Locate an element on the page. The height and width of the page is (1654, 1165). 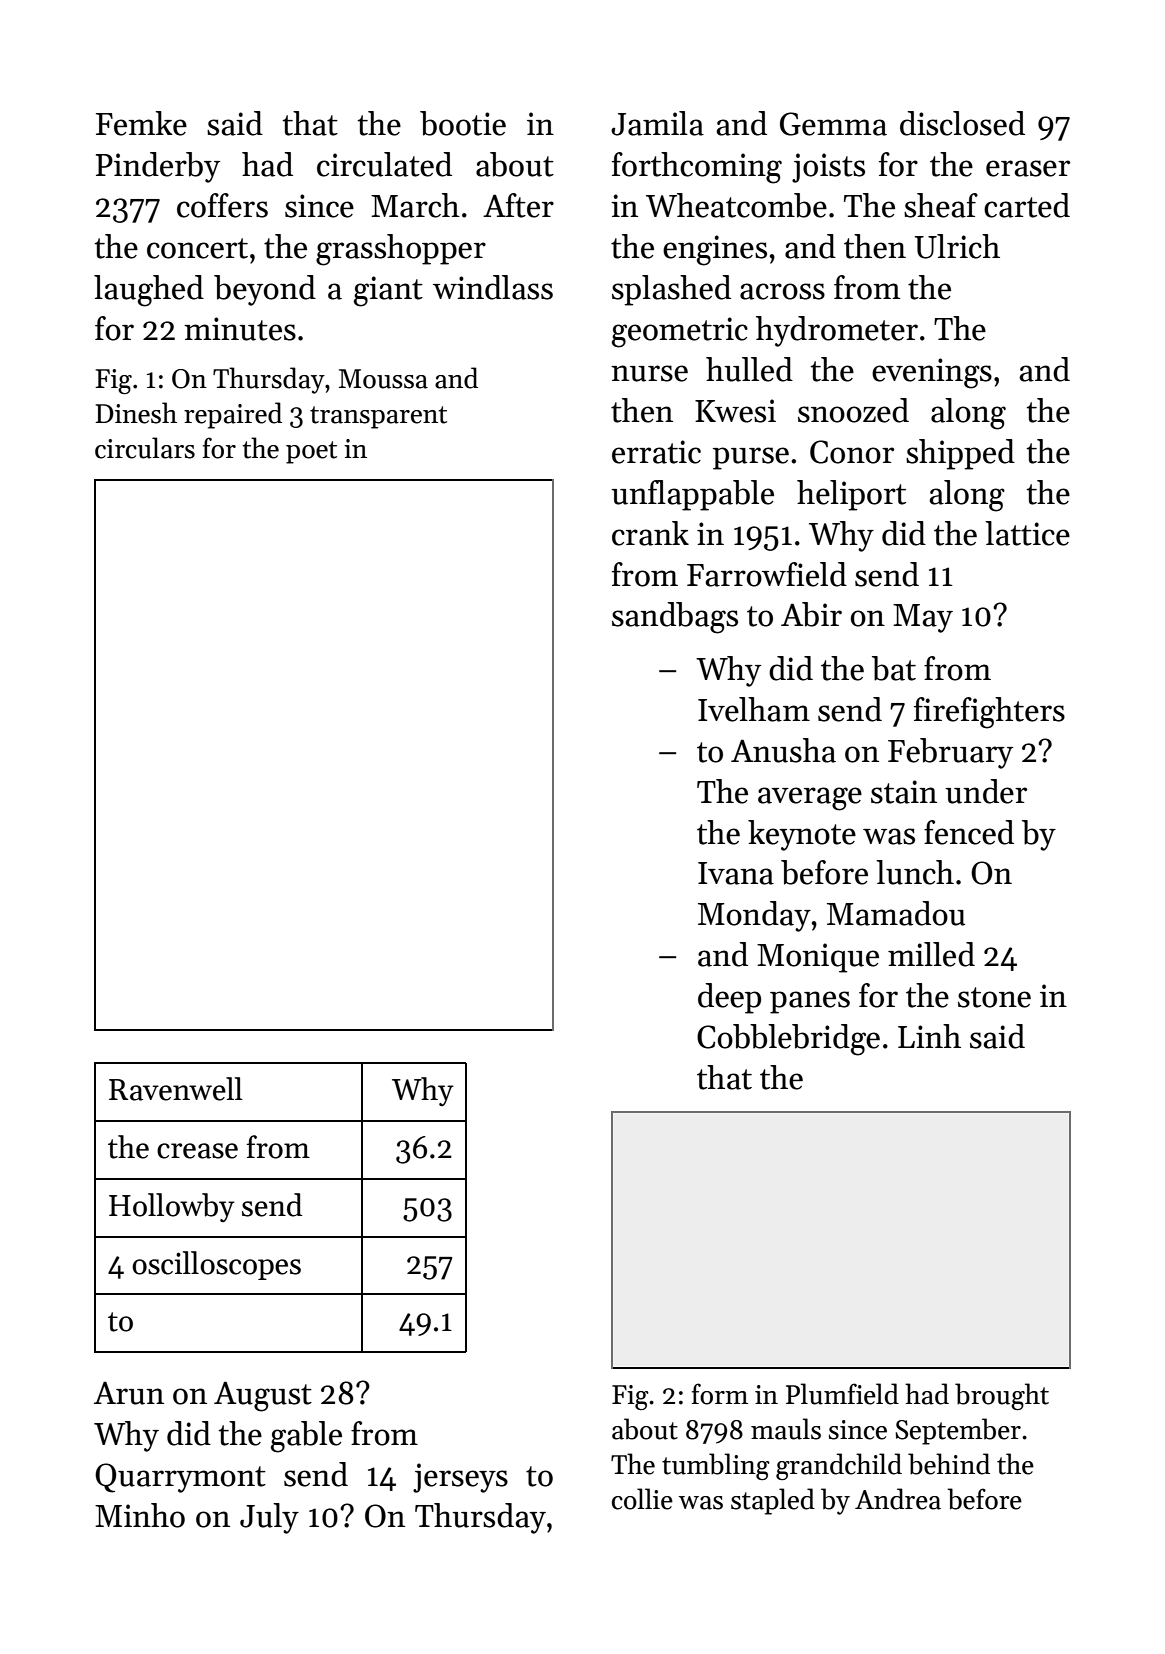
coffers is located at coordinates (222, 205).
